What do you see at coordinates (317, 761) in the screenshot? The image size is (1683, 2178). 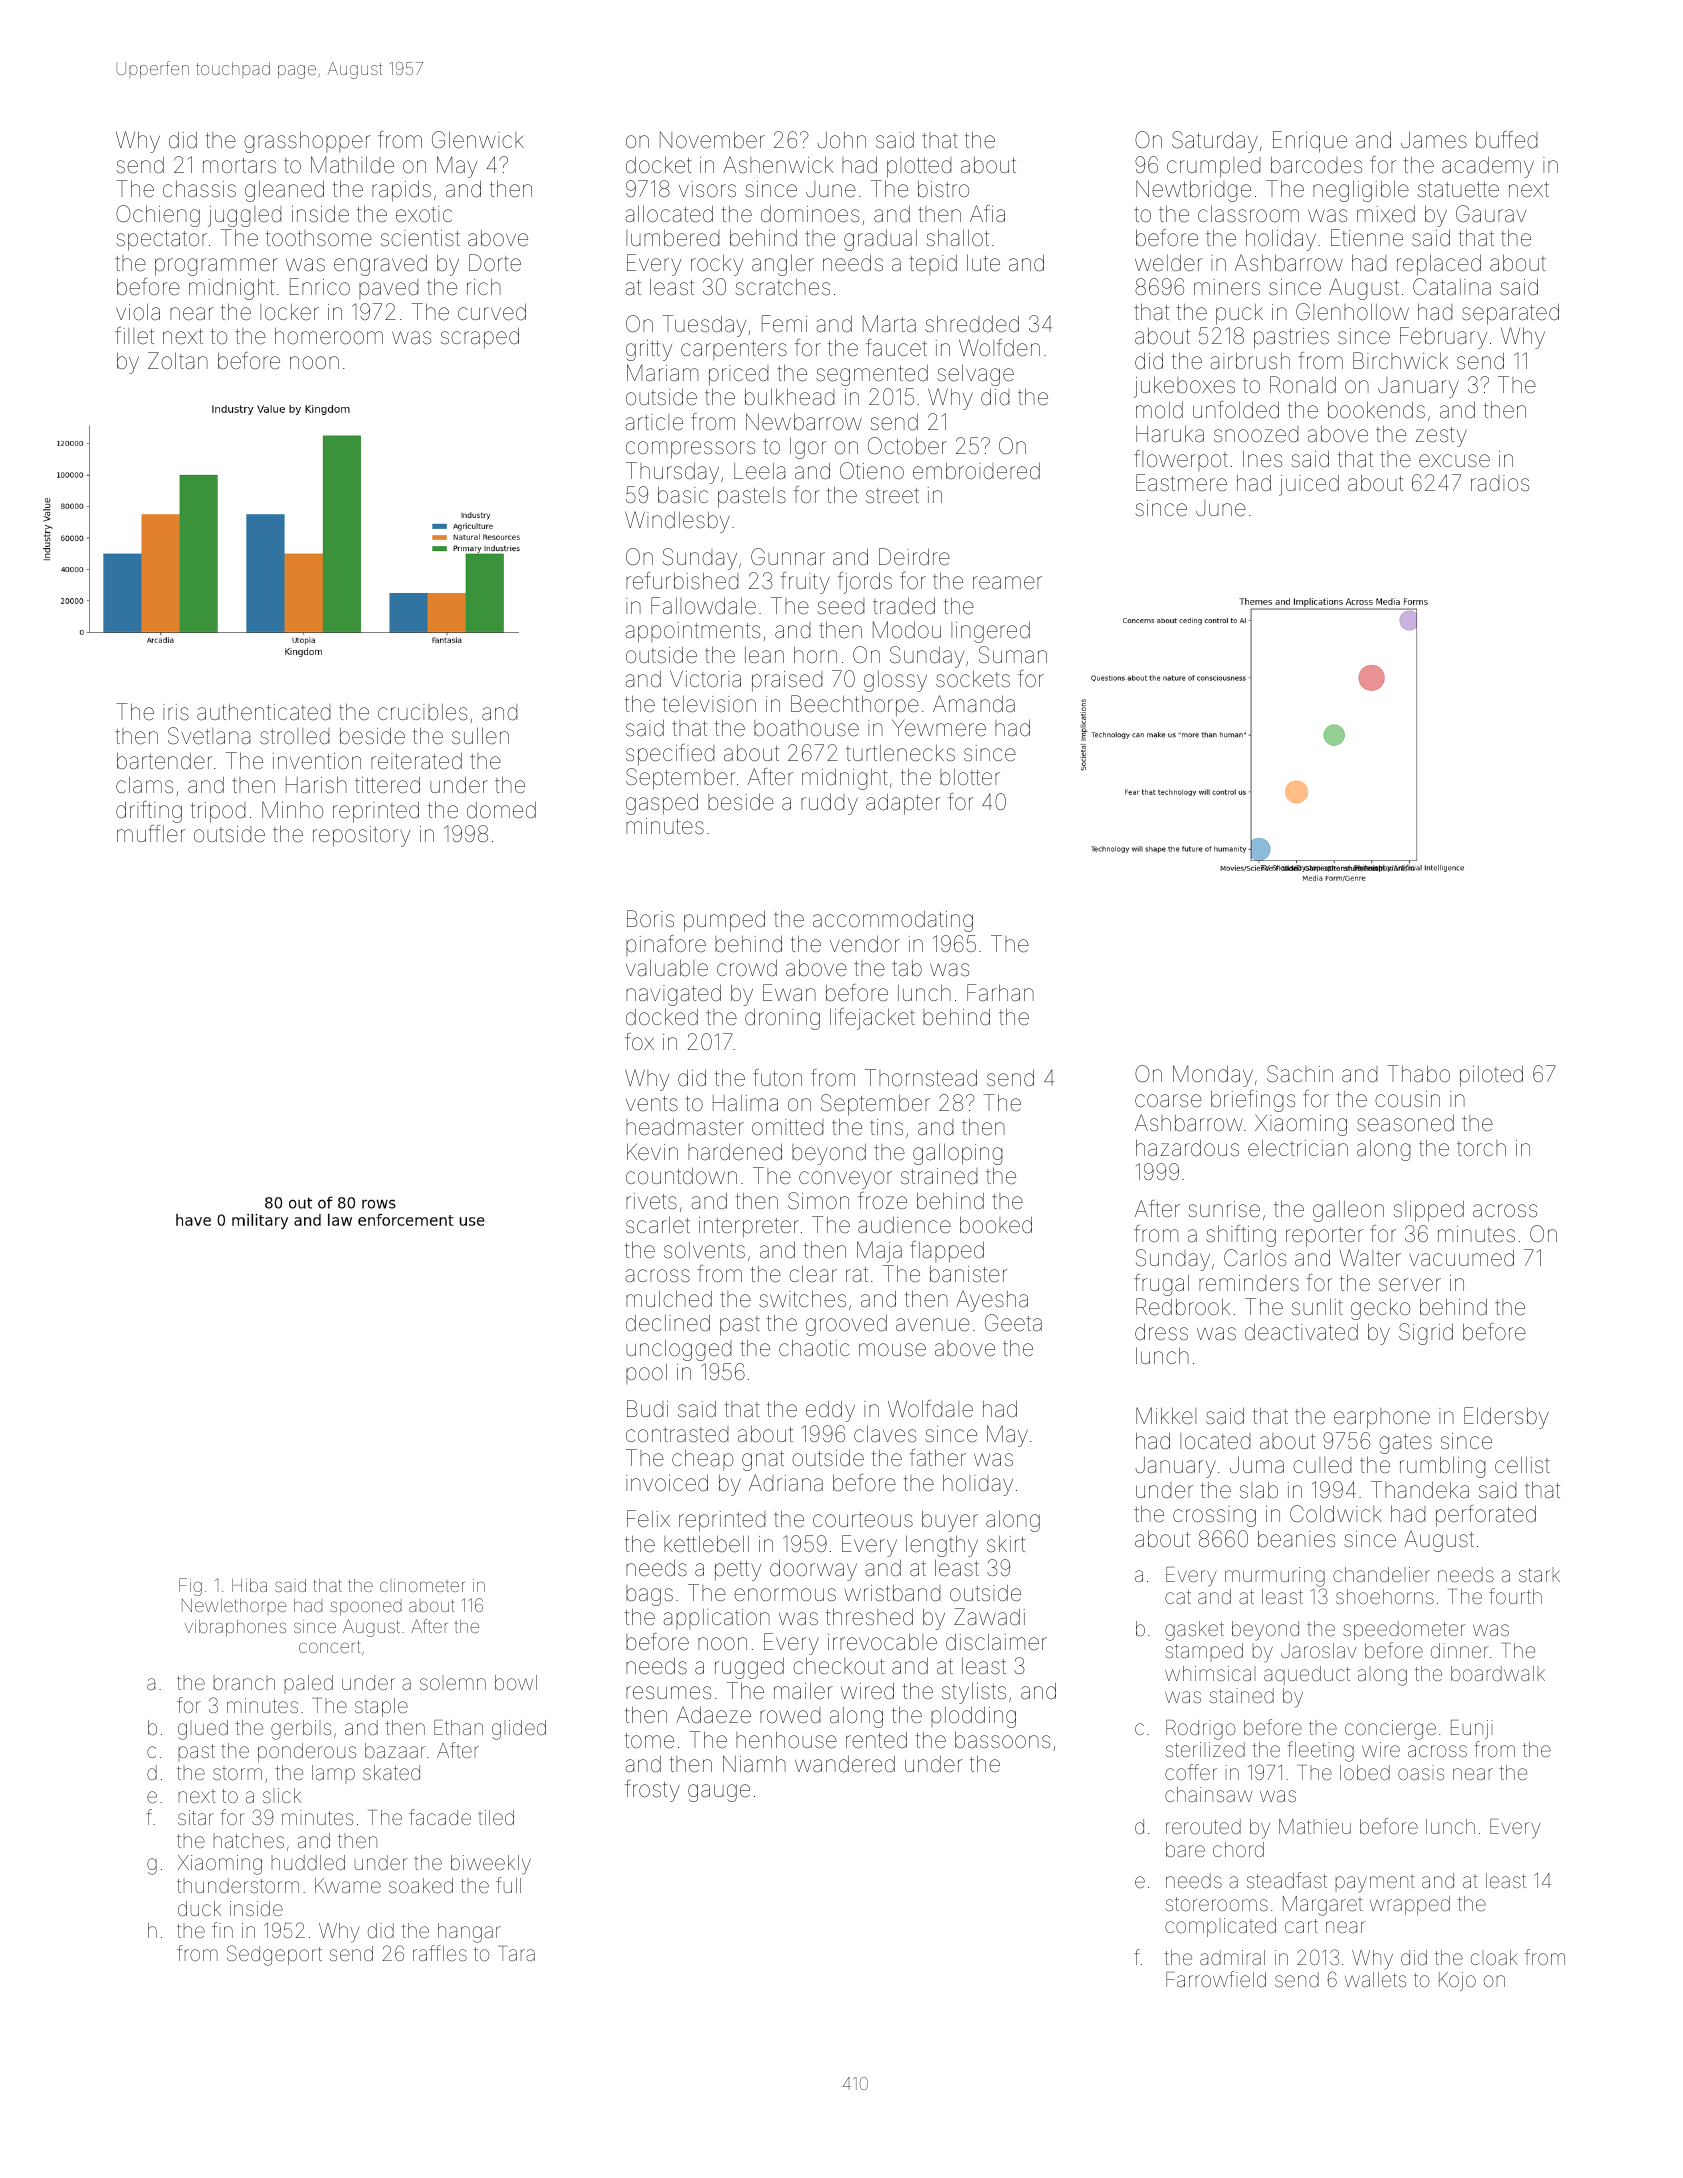 I see `invention` at bounding box center [317, 761].
